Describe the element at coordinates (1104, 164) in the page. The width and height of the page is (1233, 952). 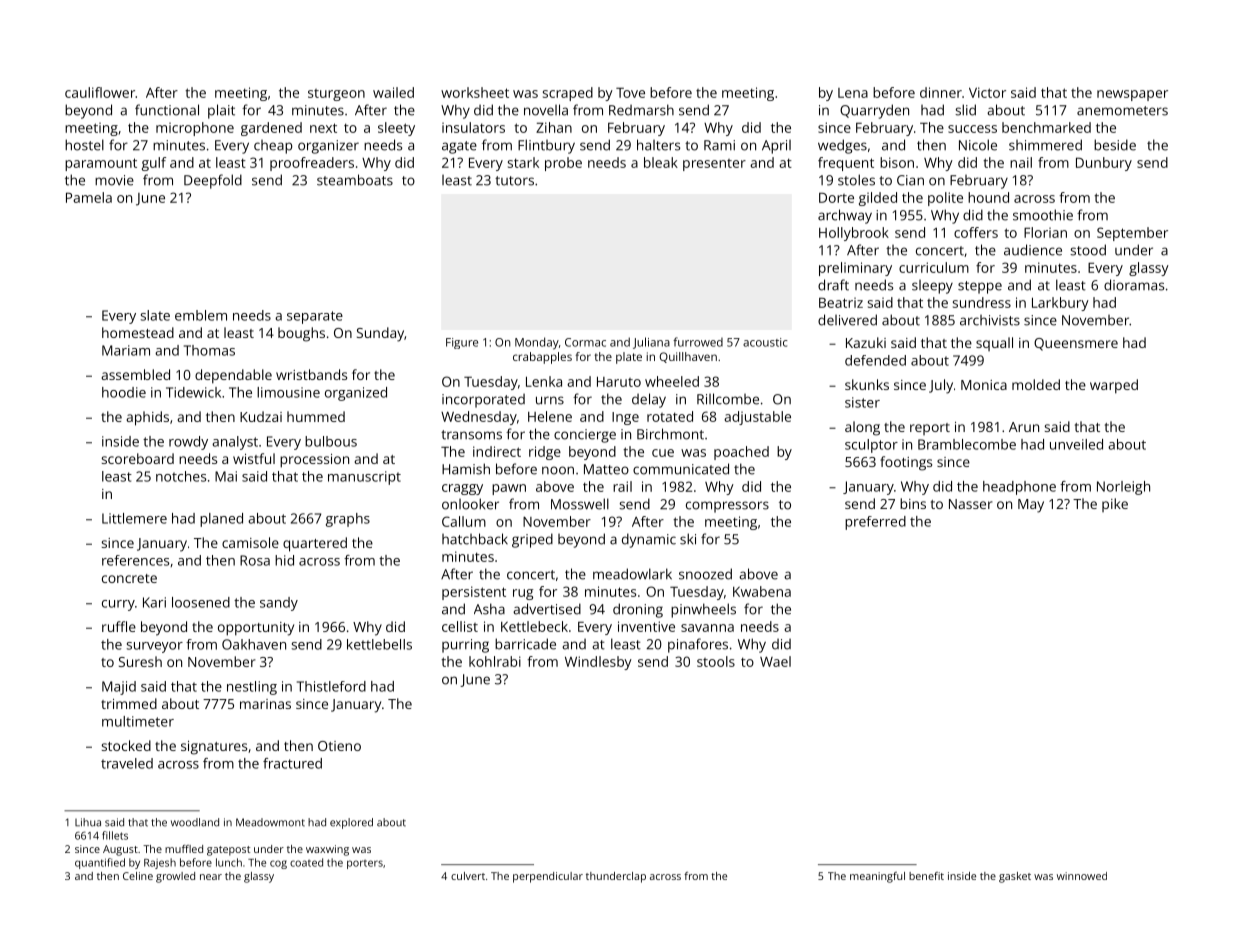
I see `Dunbury` at that location.
